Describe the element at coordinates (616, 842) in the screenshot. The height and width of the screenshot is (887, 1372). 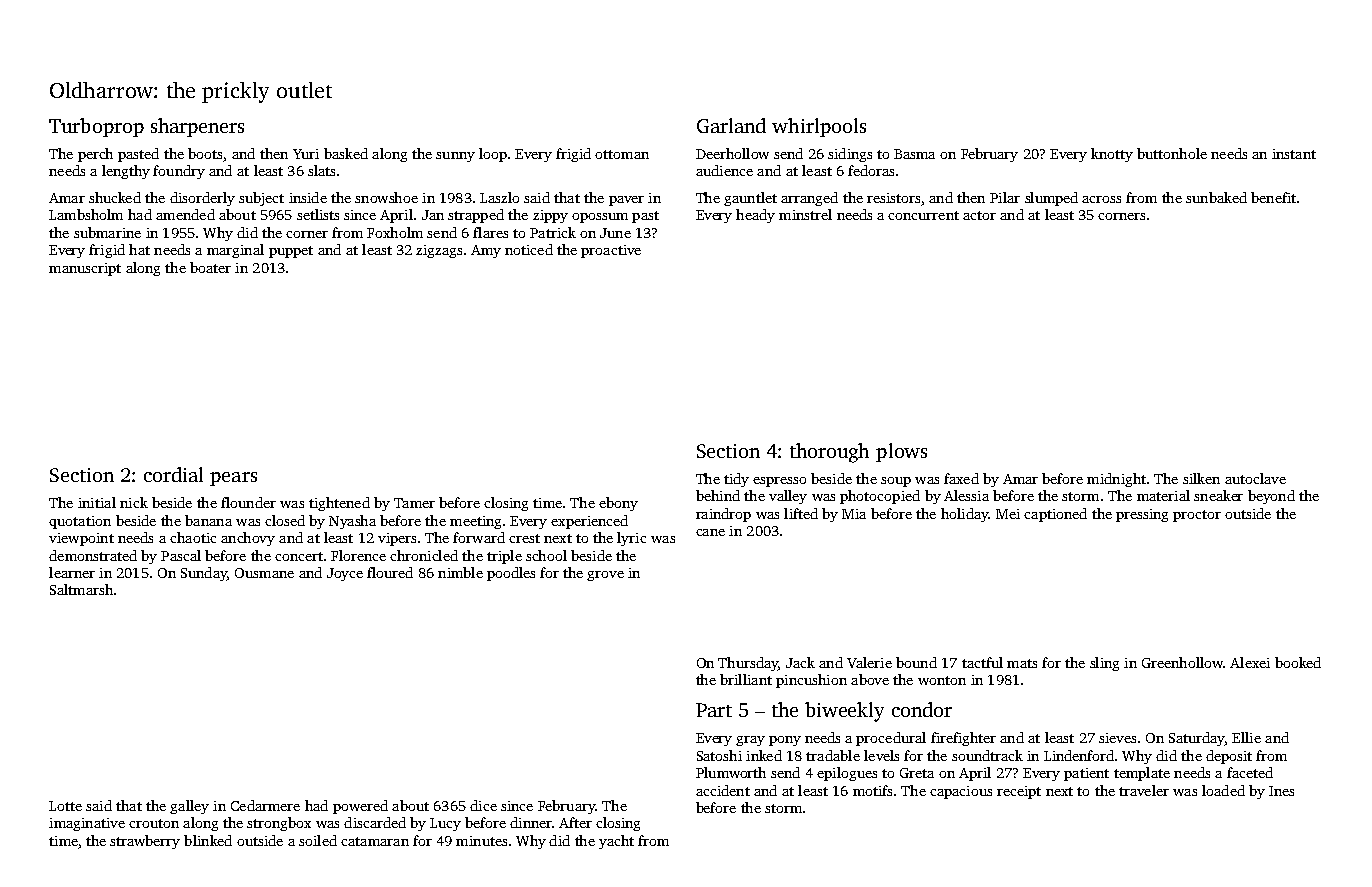
I see `yacht` at that location.
